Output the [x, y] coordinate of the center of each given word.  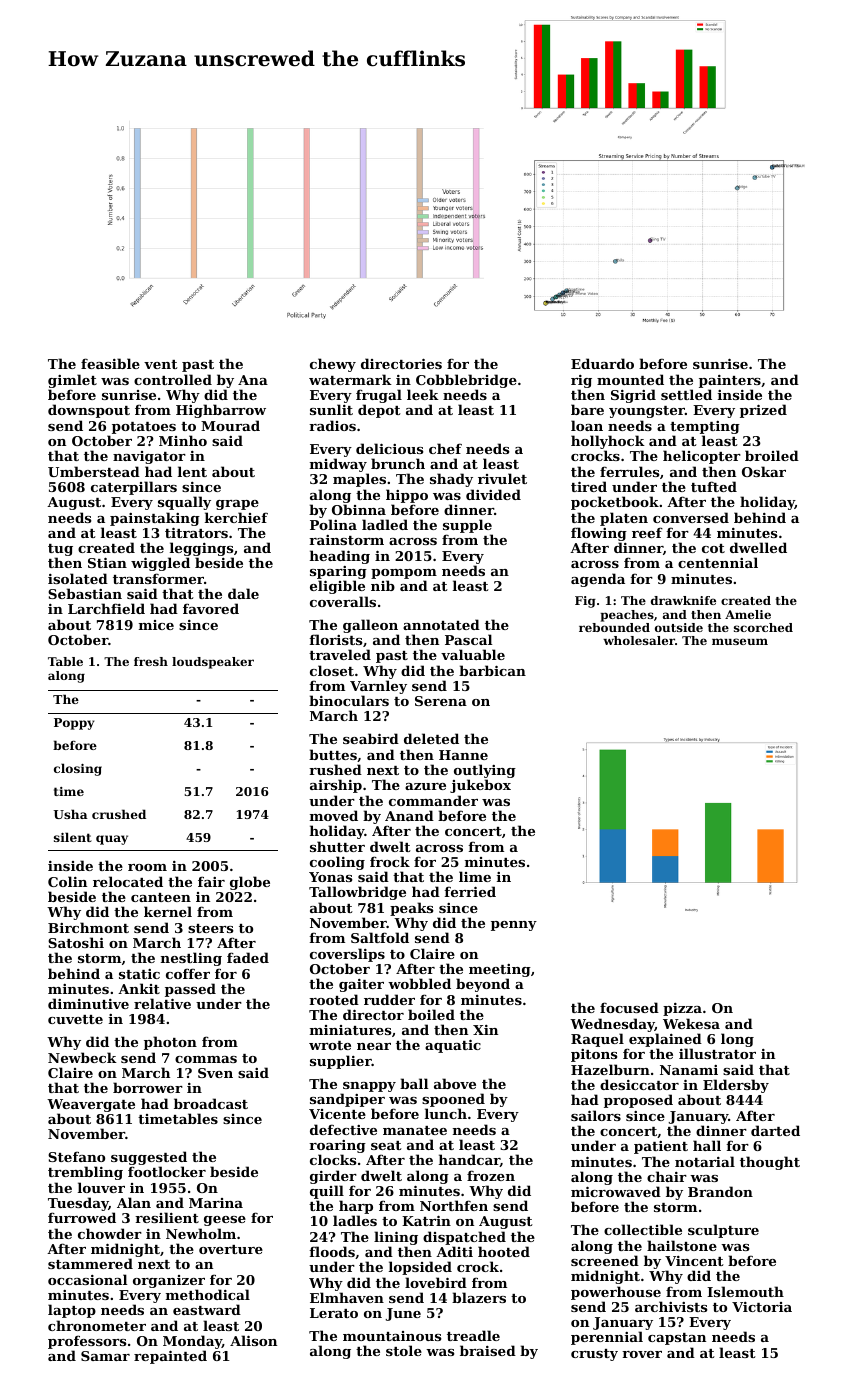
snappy [369, 1087]
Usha [71, 814]
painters [730, 381]
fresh [151, 661]
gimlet [72, 381]
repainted [170, 1357]
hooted [504, 1251]
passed [190, 990]
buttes [333, 754]
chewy [333, 365]
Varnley [378, 687]
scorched [763, 627]
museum [740, 641]
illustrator [717, 1054]
